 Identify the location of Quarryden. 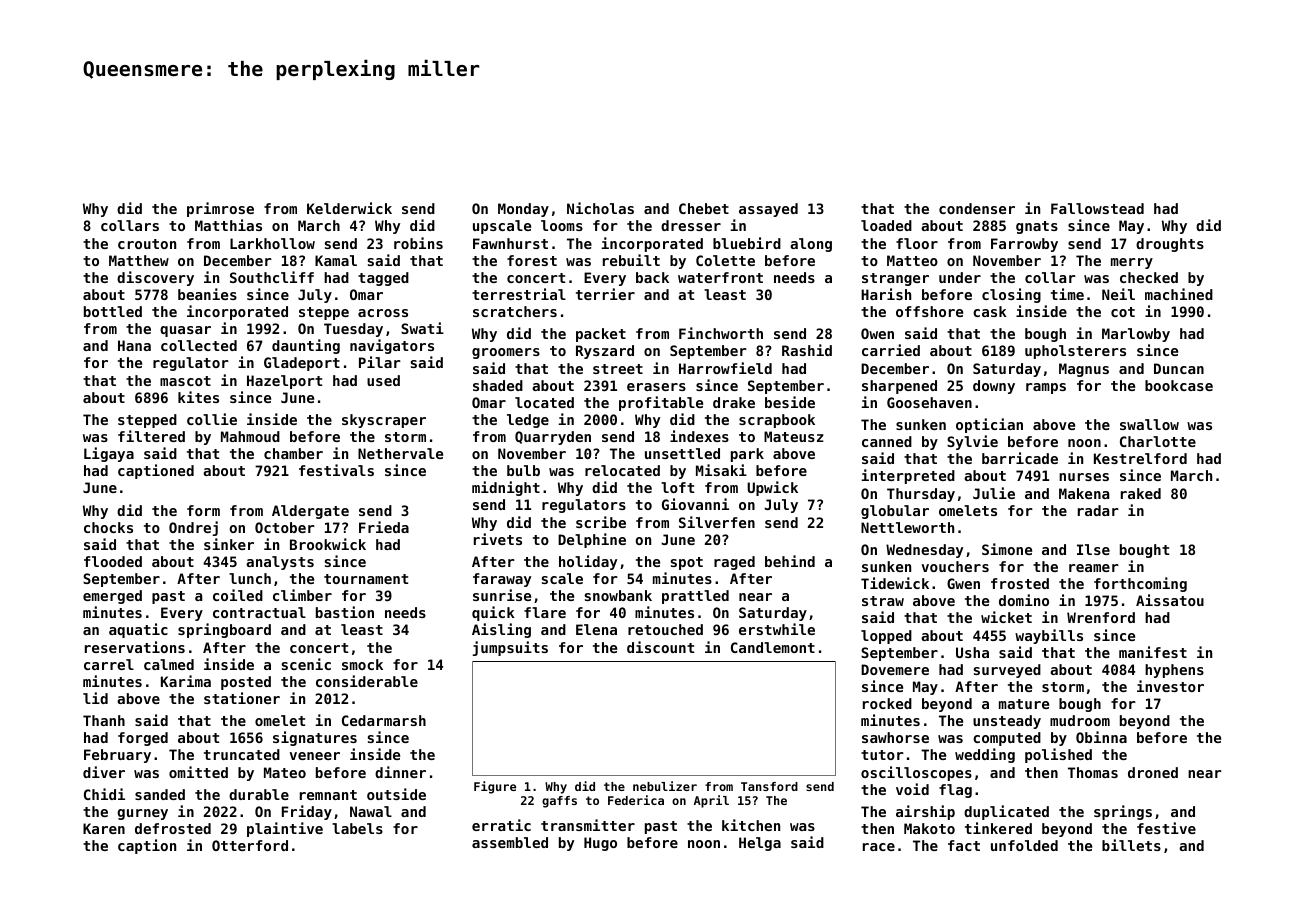
(553, 438).
